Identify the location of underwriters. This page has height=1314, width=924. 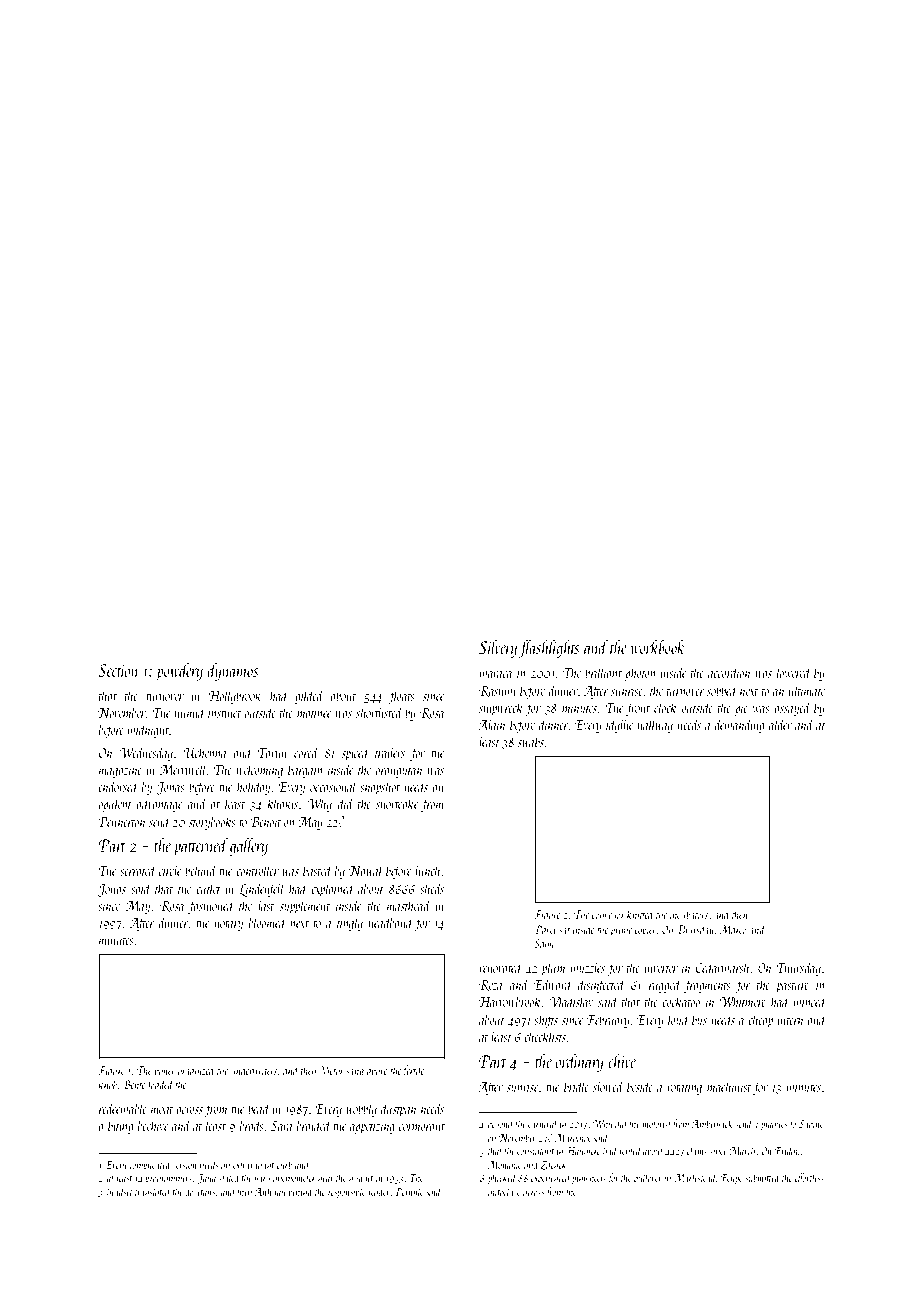
(254, 1070).
